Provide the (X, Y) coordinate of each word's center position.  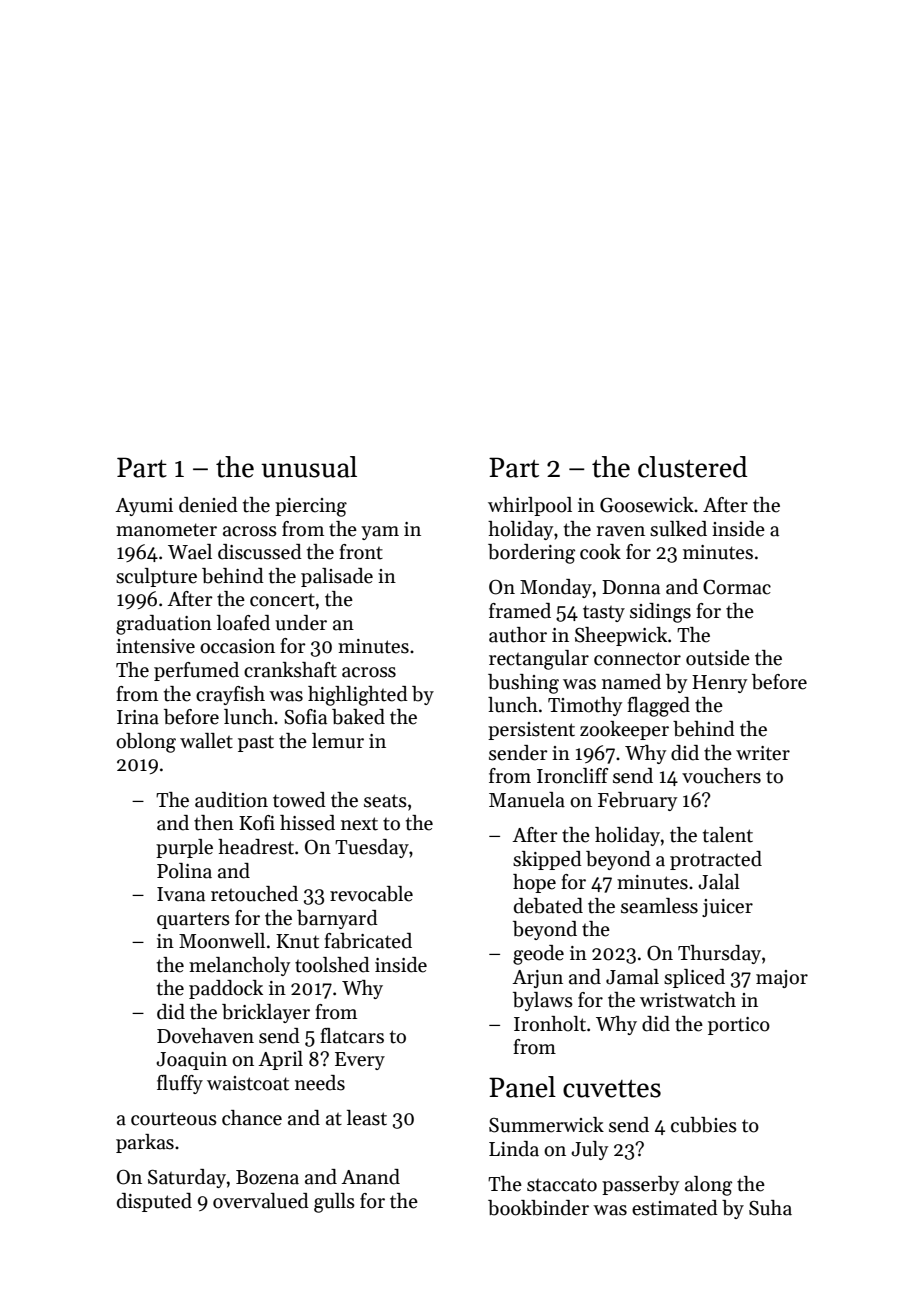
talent (728, 835)
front (361, 552)
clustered (693, 467)
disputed (154, 1202)
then (214, 823)
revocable (371, 894)
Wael (190, 552)
